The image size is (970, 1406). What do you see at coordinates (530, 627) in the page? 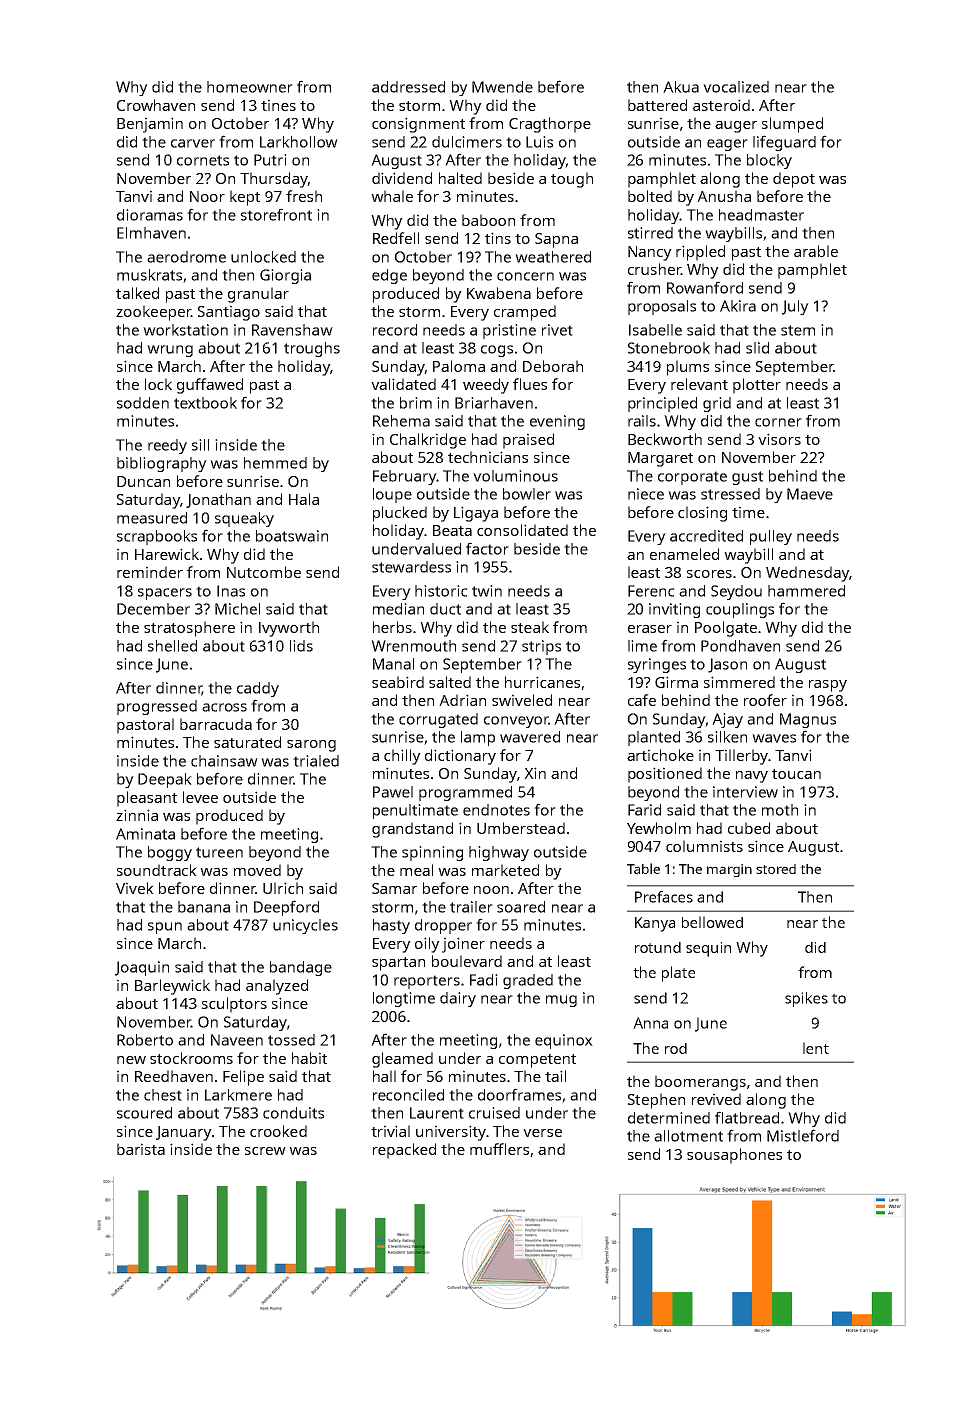
I see `steak` at bounding box center [530, 627].
